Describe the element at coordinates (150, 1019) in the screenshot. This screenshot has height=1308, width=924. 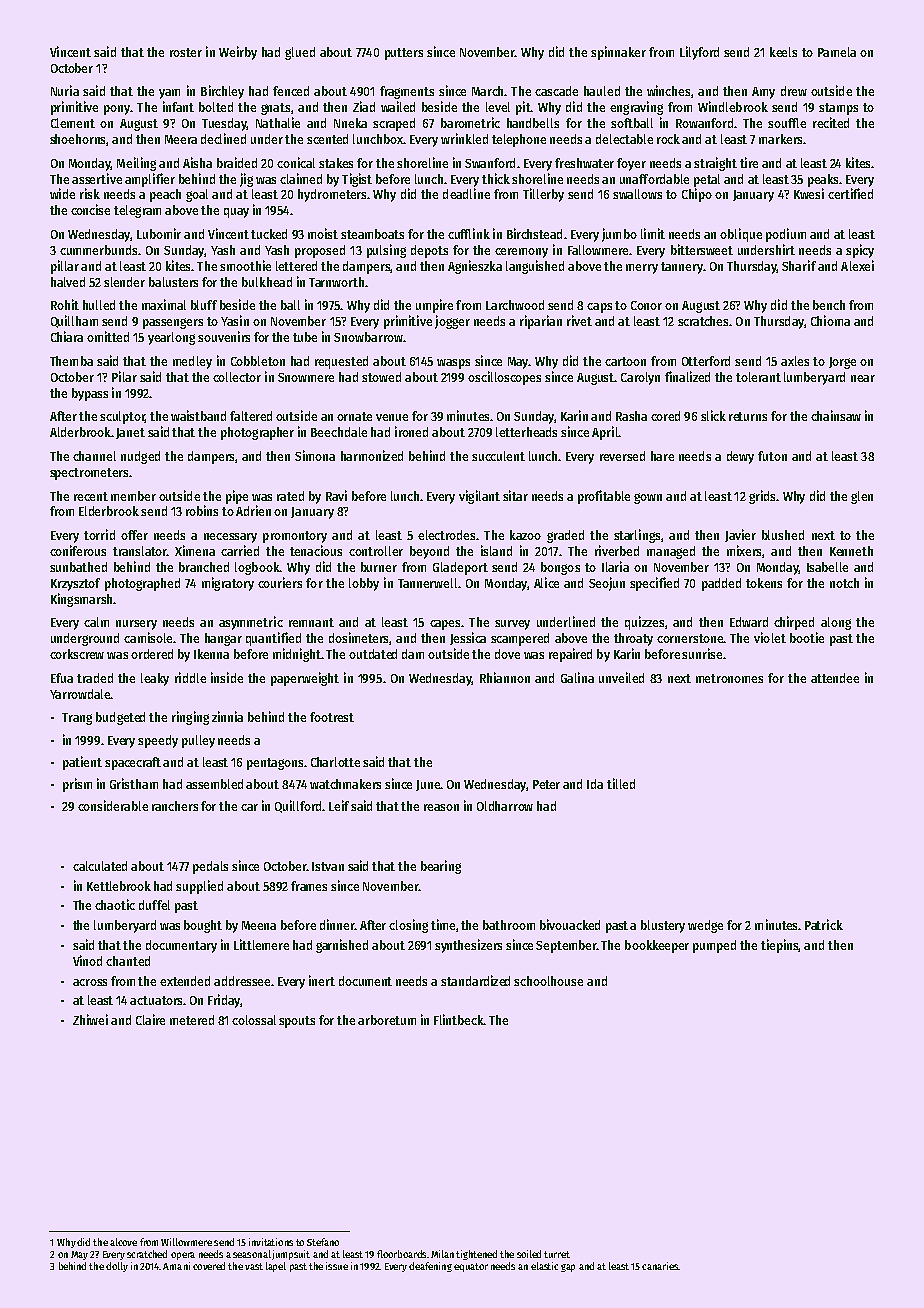
I see `Claire` at that location.
